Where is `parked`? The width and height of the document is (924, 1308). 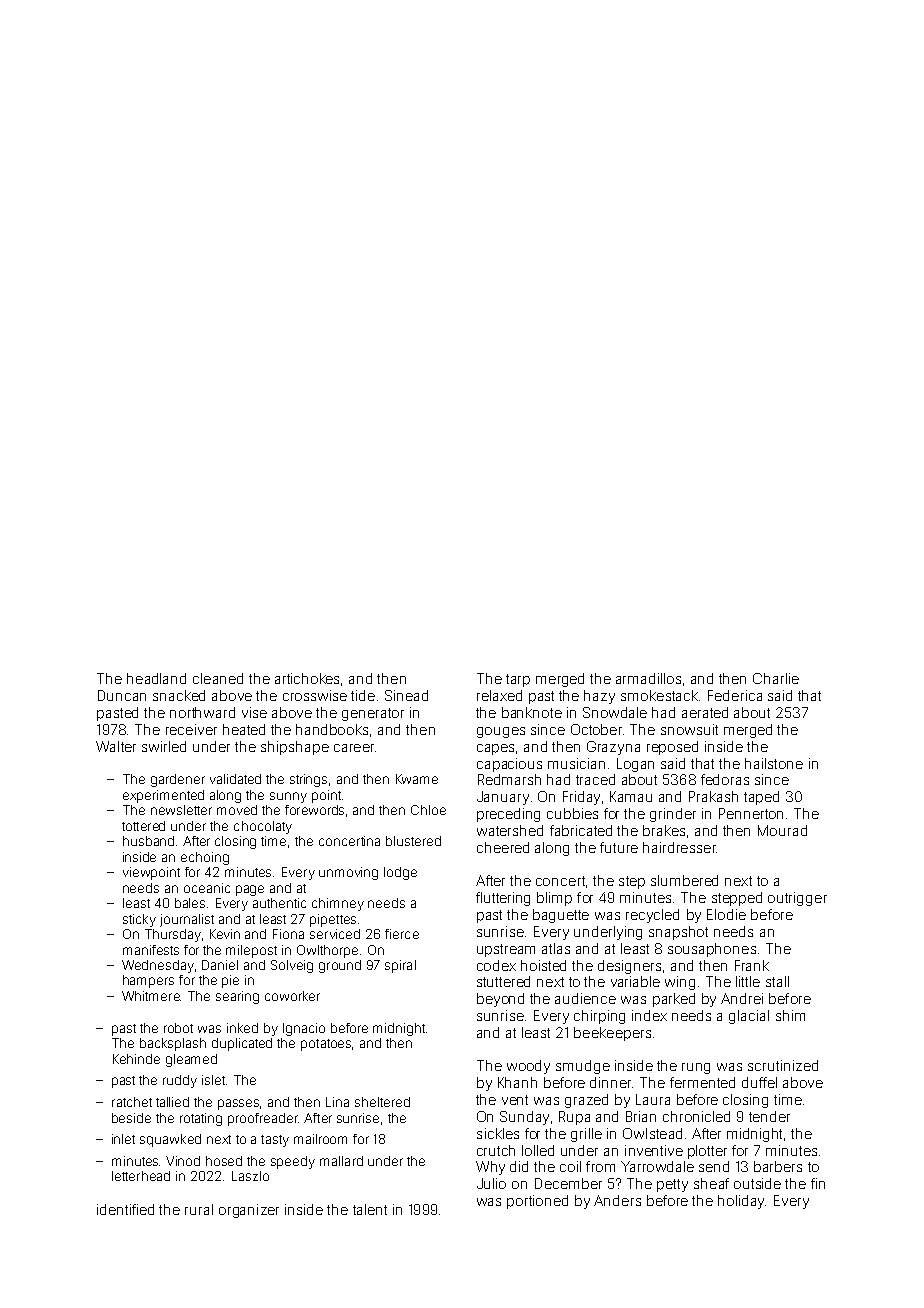 parked is located at coordinates (674, 1000).
